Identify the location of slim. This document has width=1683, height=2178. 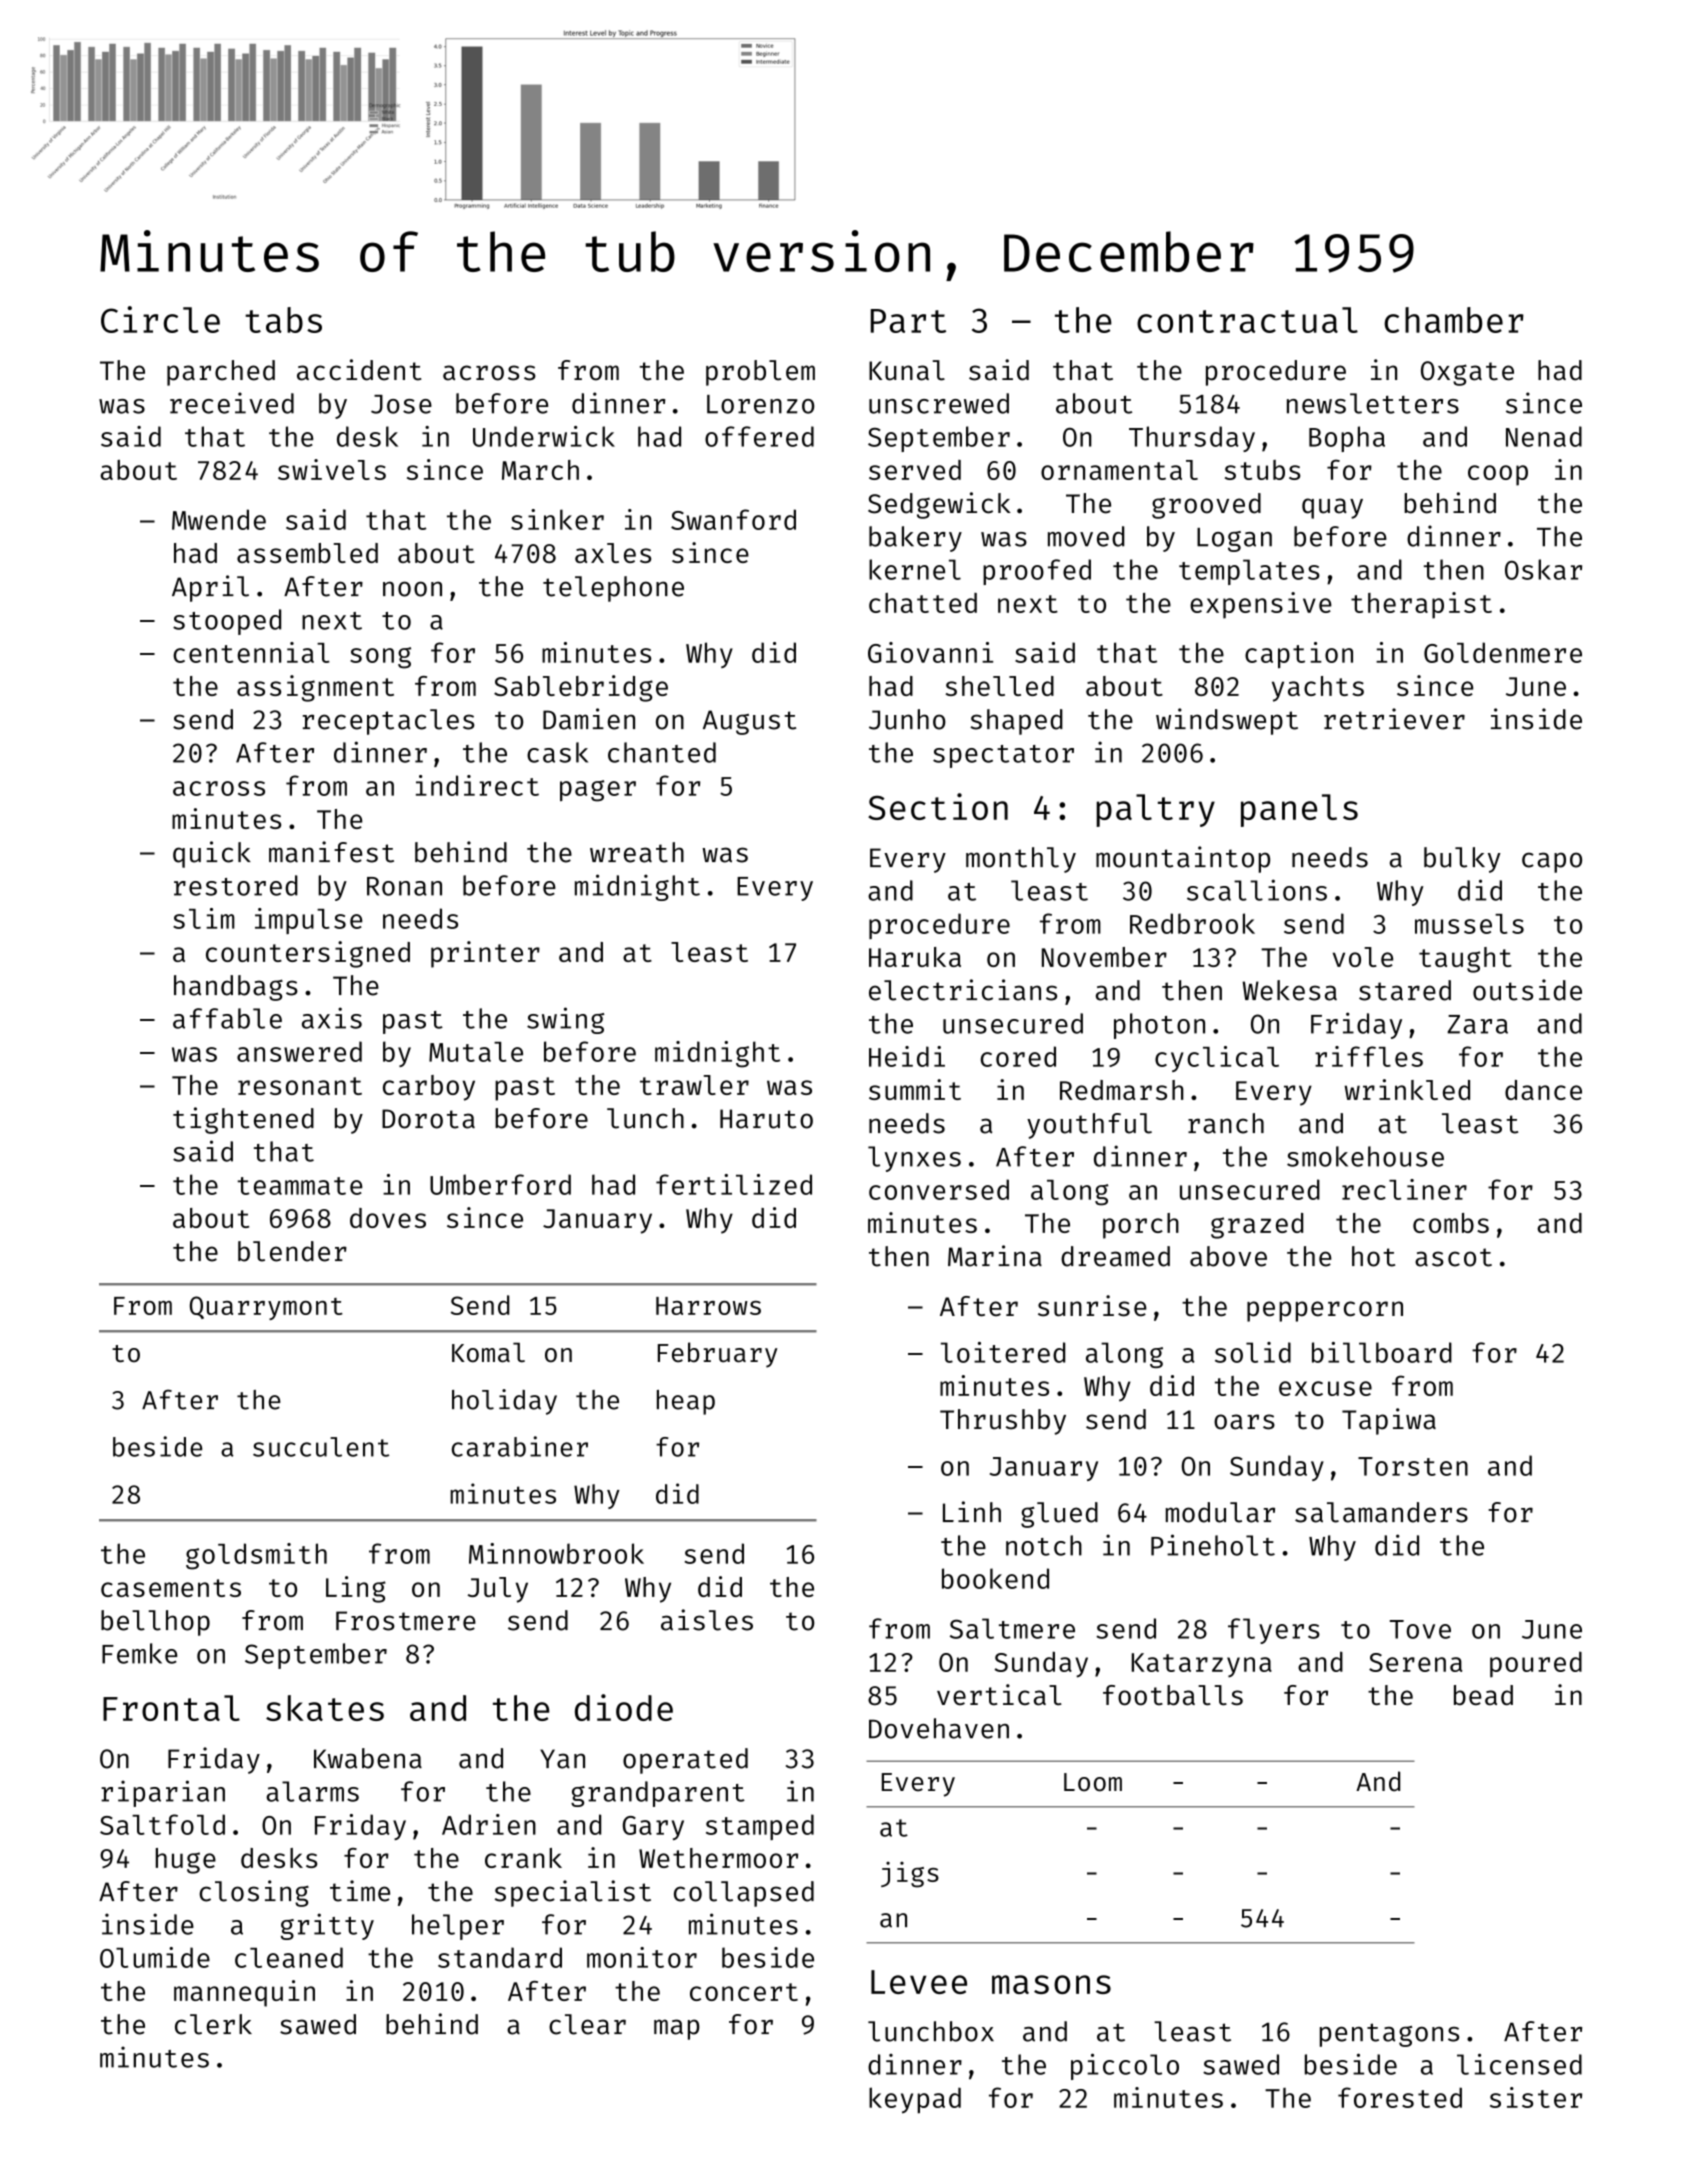
(204, 918).
